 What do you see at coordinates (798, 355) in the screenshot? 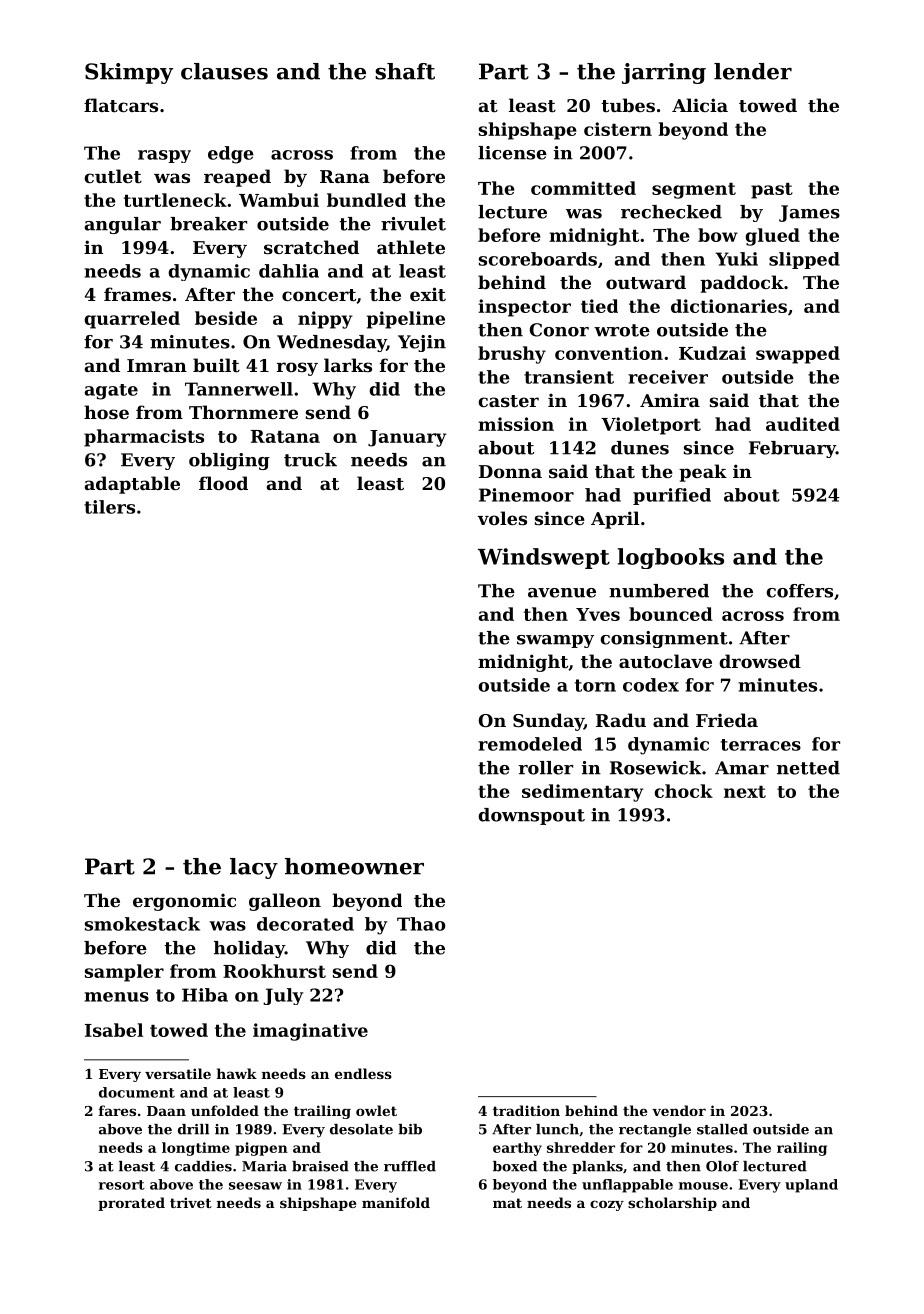
I see `swapped` at bounding box center [798, 355].
